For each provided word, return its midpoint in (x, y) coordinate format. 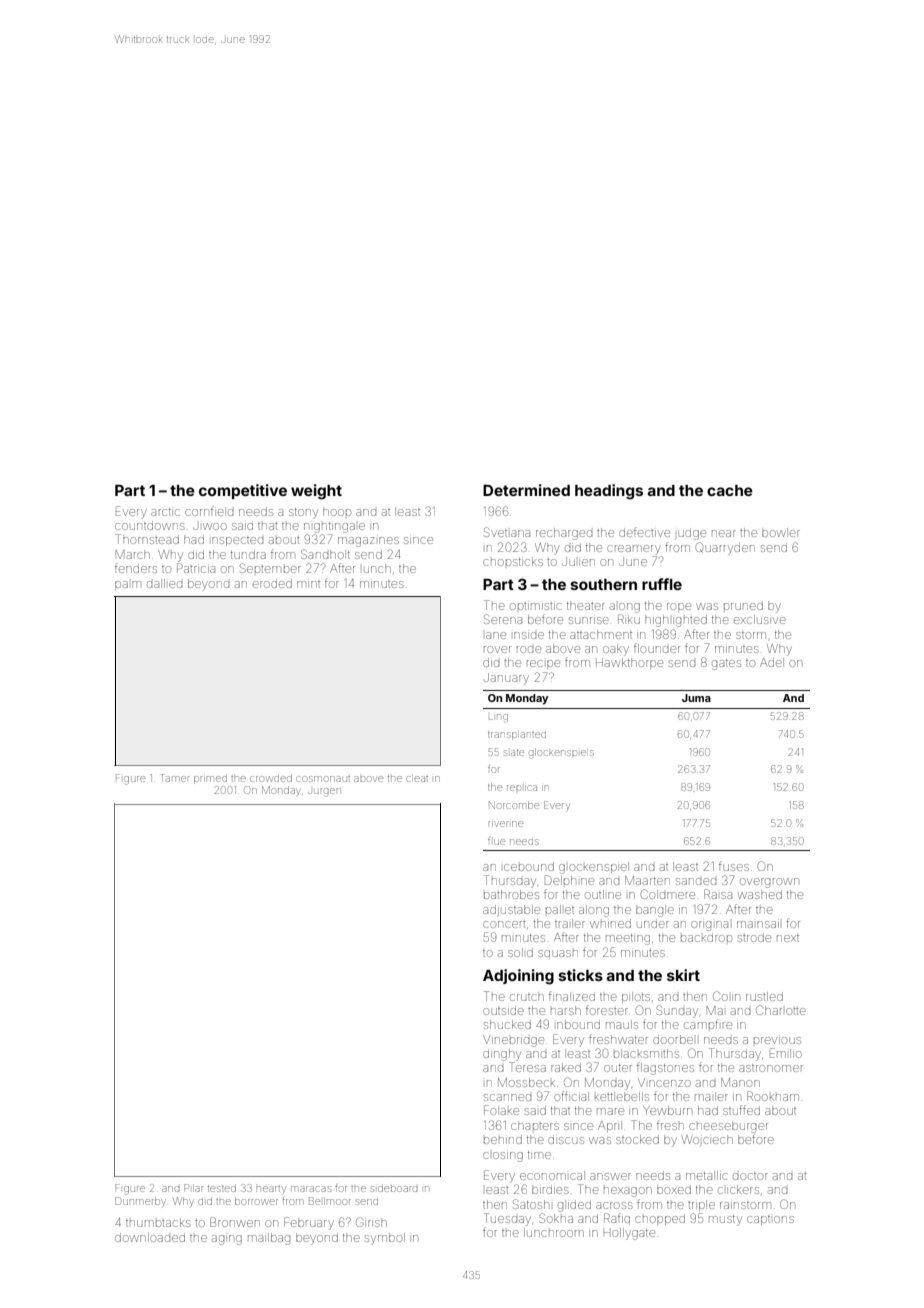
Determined (526, 490)
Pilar (193, 1188)
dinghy (502, 1055)
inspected (237, 541)
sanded (696, 881)
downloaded (150, 1237)
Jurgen (324, 792)
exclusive (760, 619)
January (506, 679)
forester (607, 1010)
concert (504, 924)
